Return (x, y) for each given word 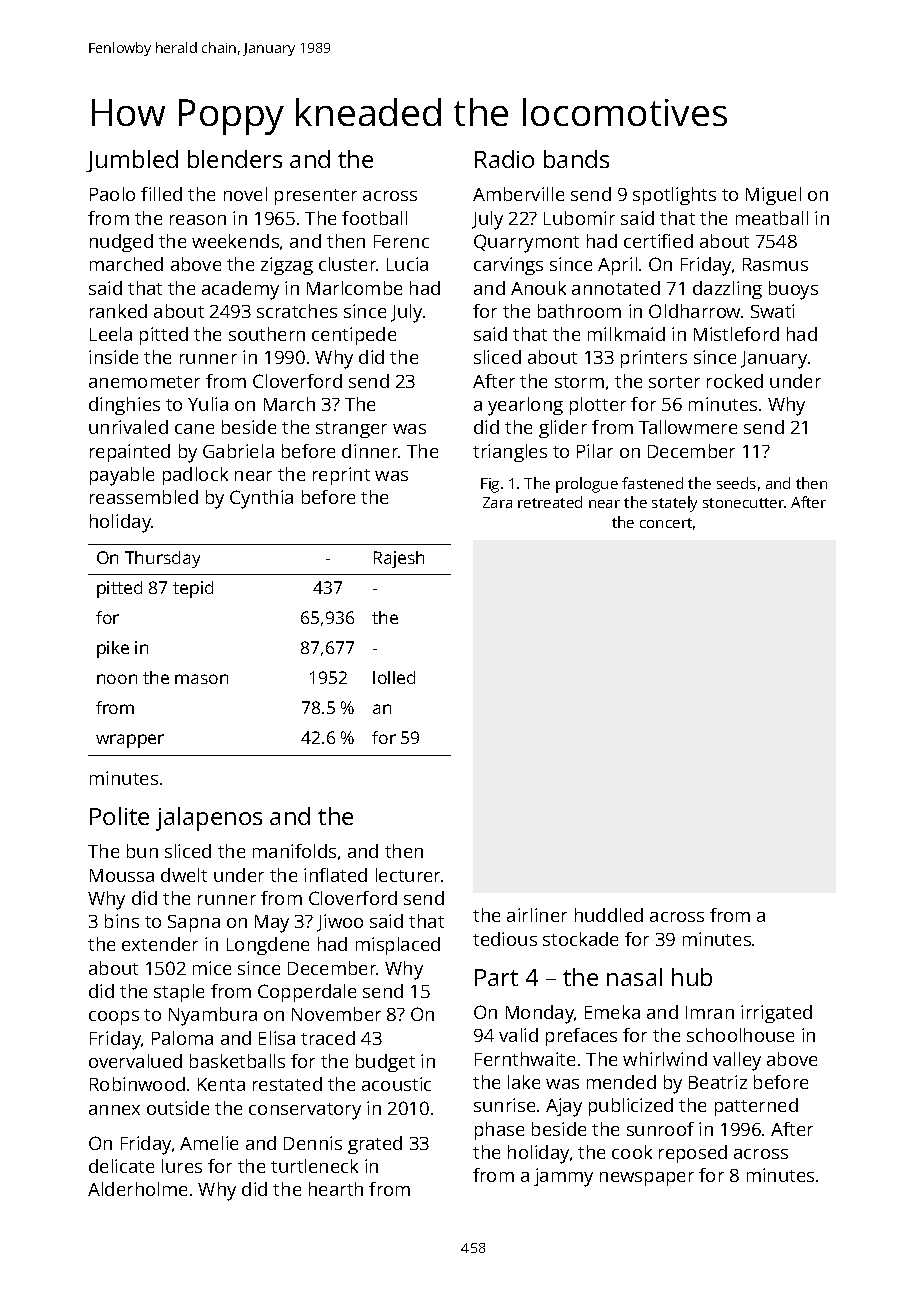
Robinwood (137, 1084)
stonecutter (744, 503)
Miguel (773, 196)
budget (385, 1063)
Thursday (162, 559)
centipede (354, 336)
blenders (235, 159)
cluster (348, 264)
